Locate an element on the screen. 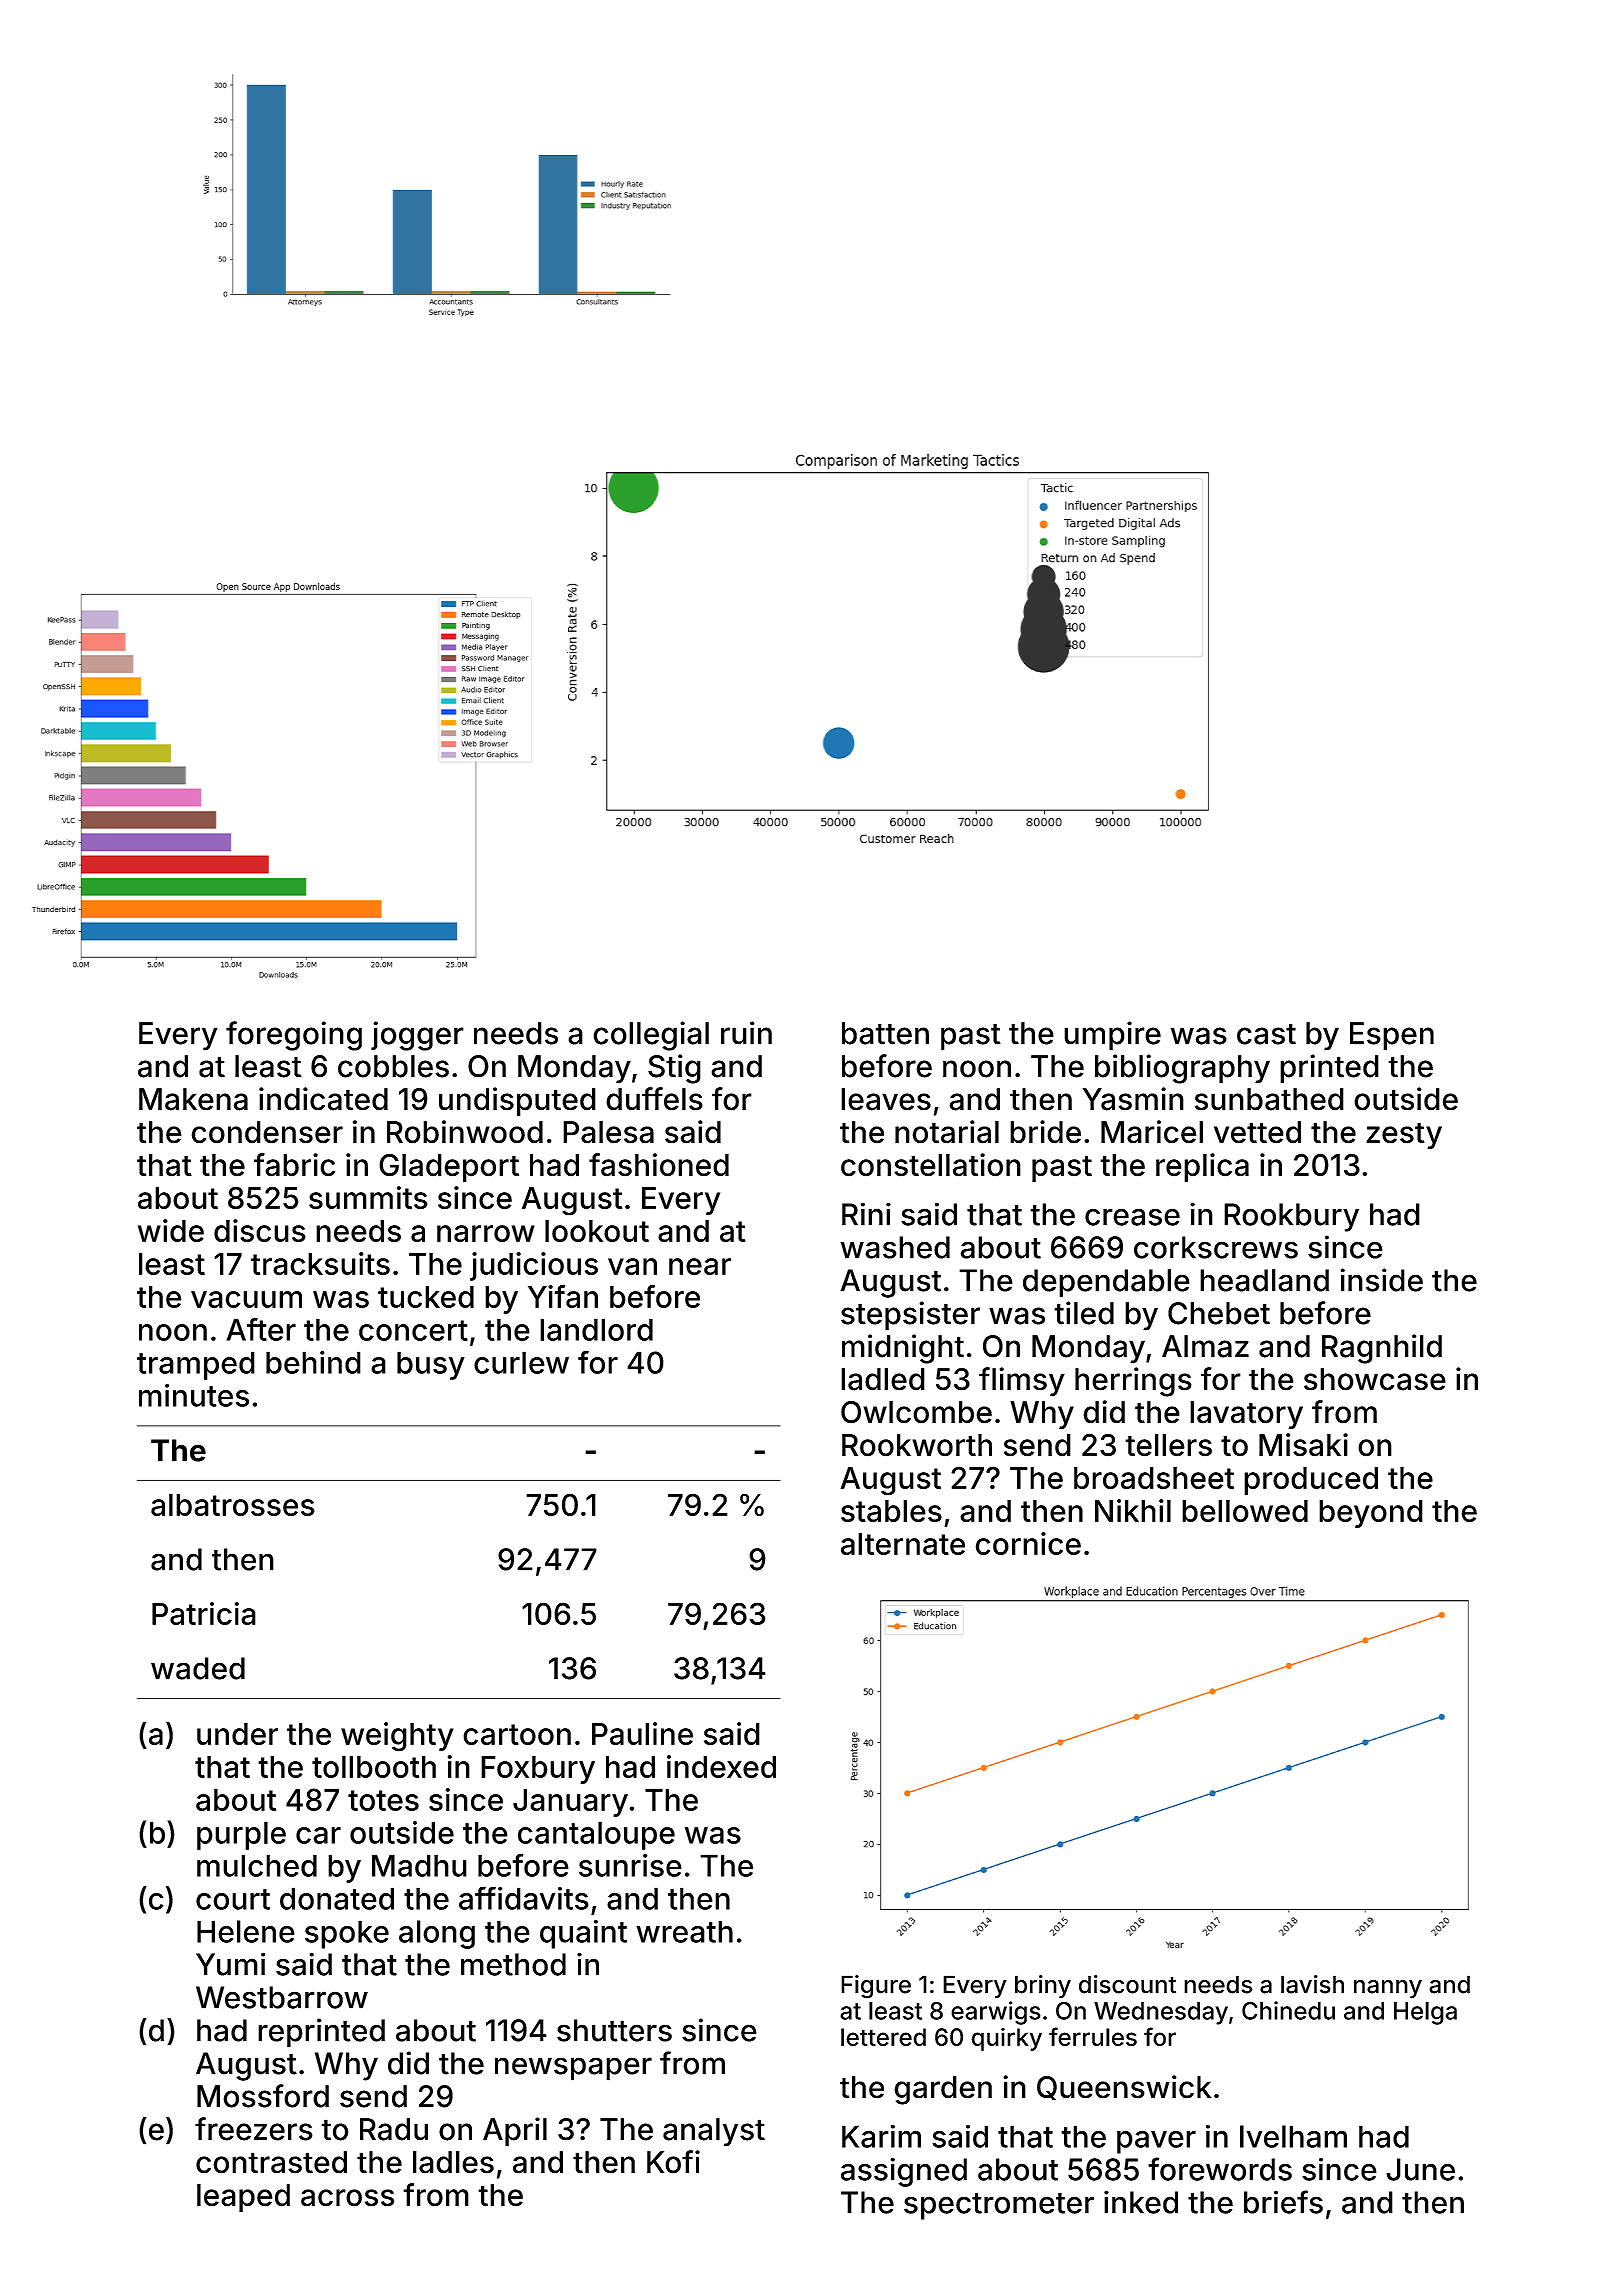 Image resolution: width=1620 pixels, height=2292 pixels. beyond is located at coordinates (1371, 1514).
